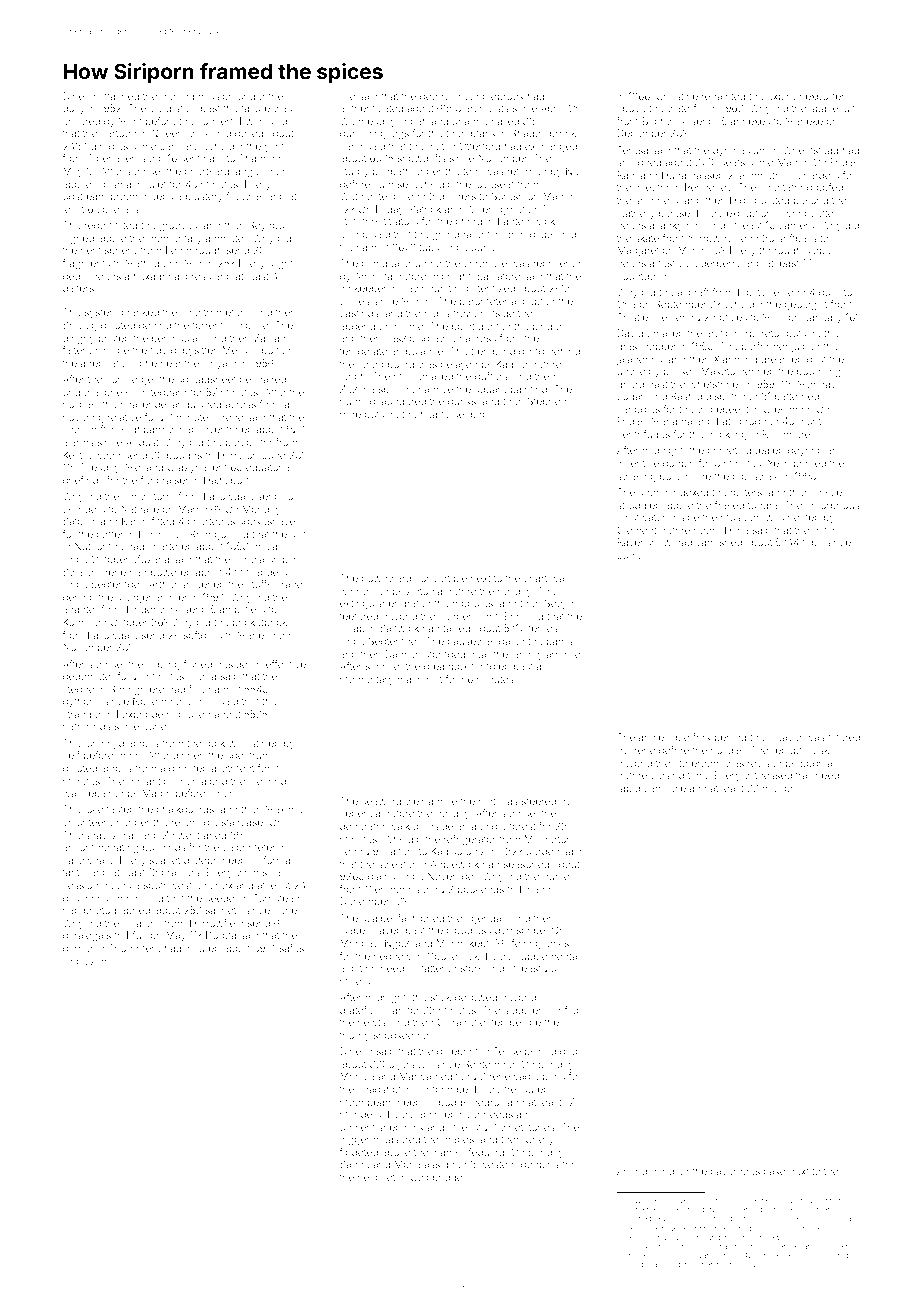 This screenshot has height=1308, width=924. Describe the element at coordinates (298, 534) in the screenshot. I see `slat` at that location.
